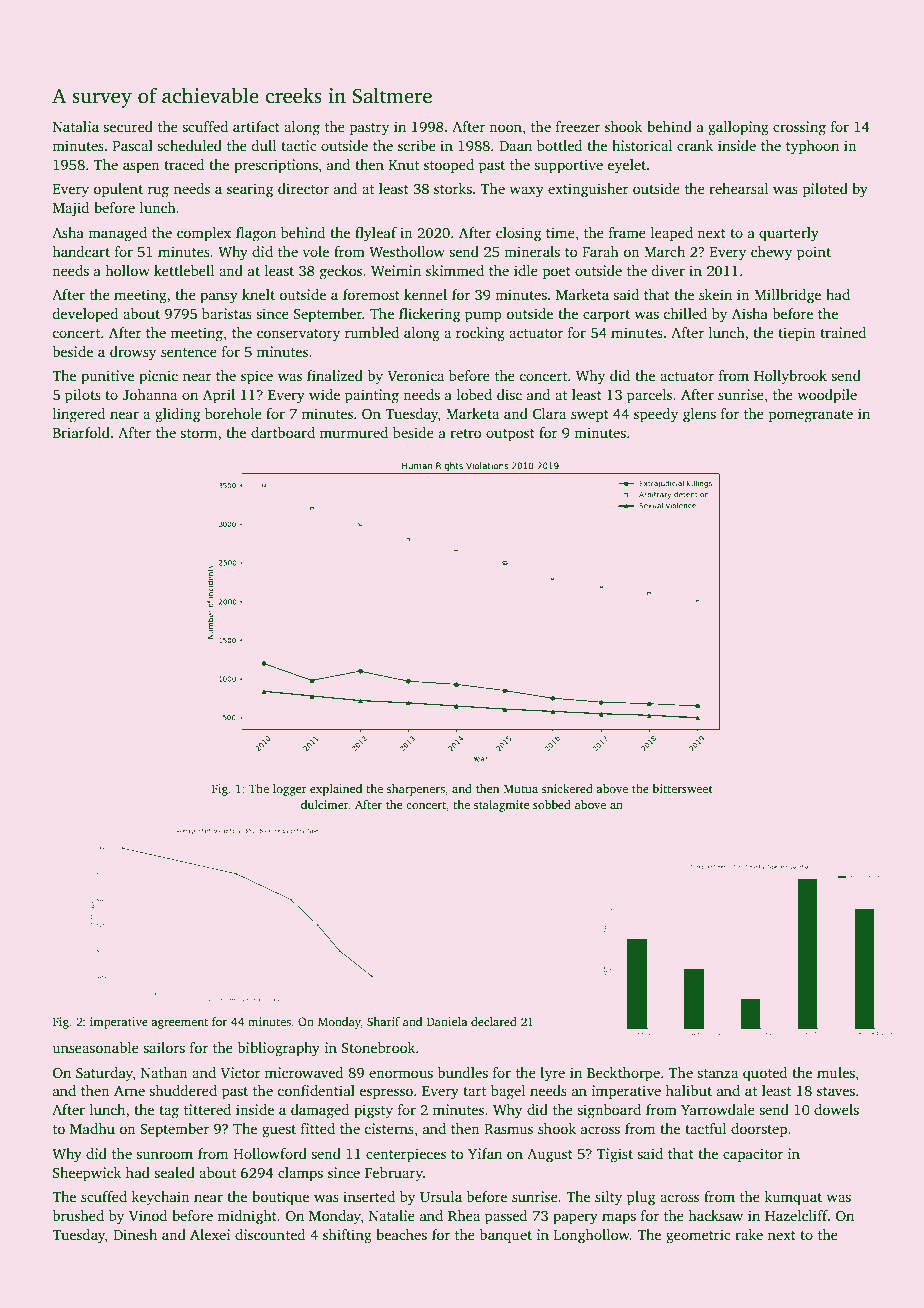 This screenshot has height=1308, width=924. What do you see at coordinates (290, 790) in the screenshot?
I see `logger` at bounding box center [290, 790].
